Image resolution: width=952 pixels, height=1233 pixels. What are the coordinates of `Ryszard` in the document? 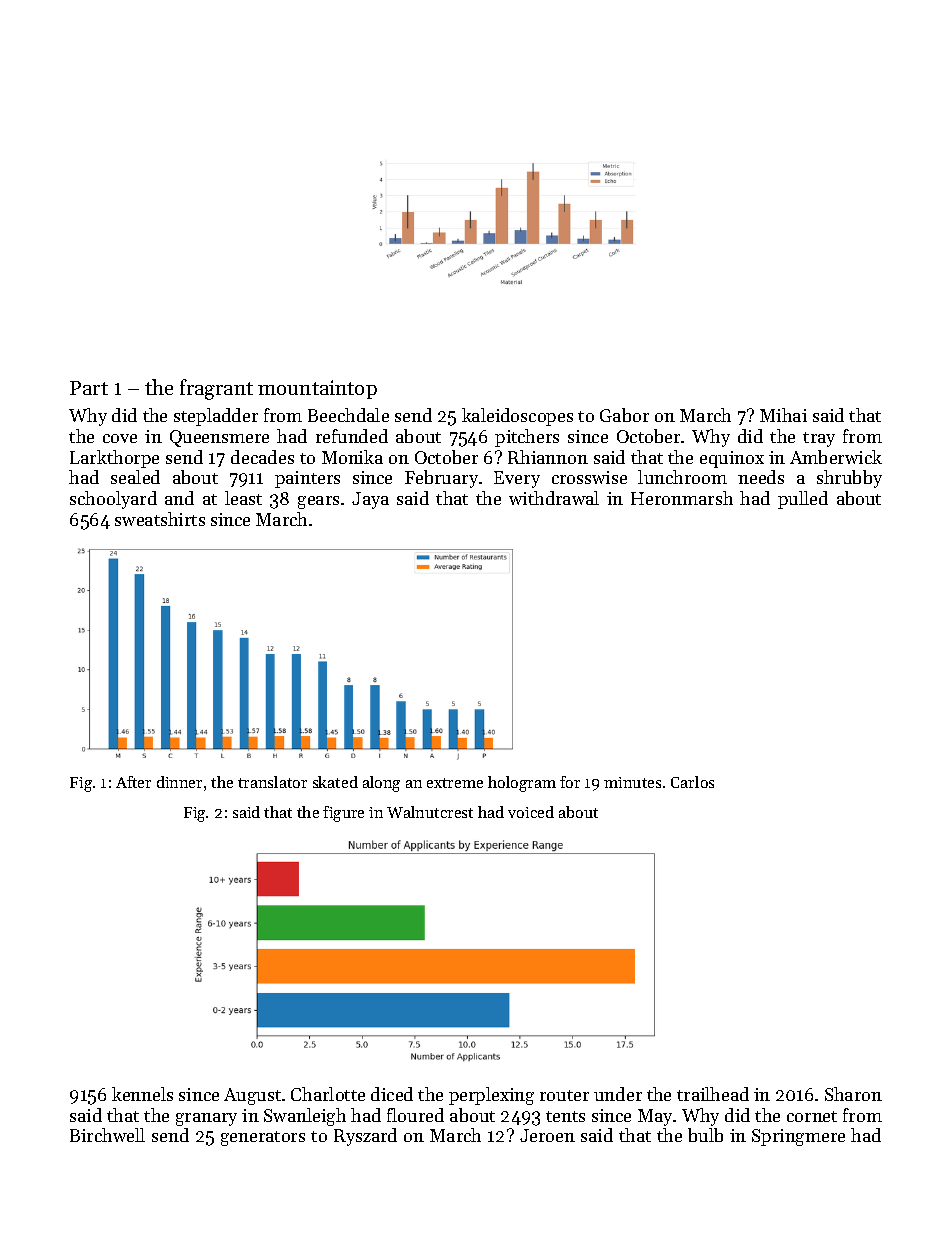 It's located at (365, 1137).
